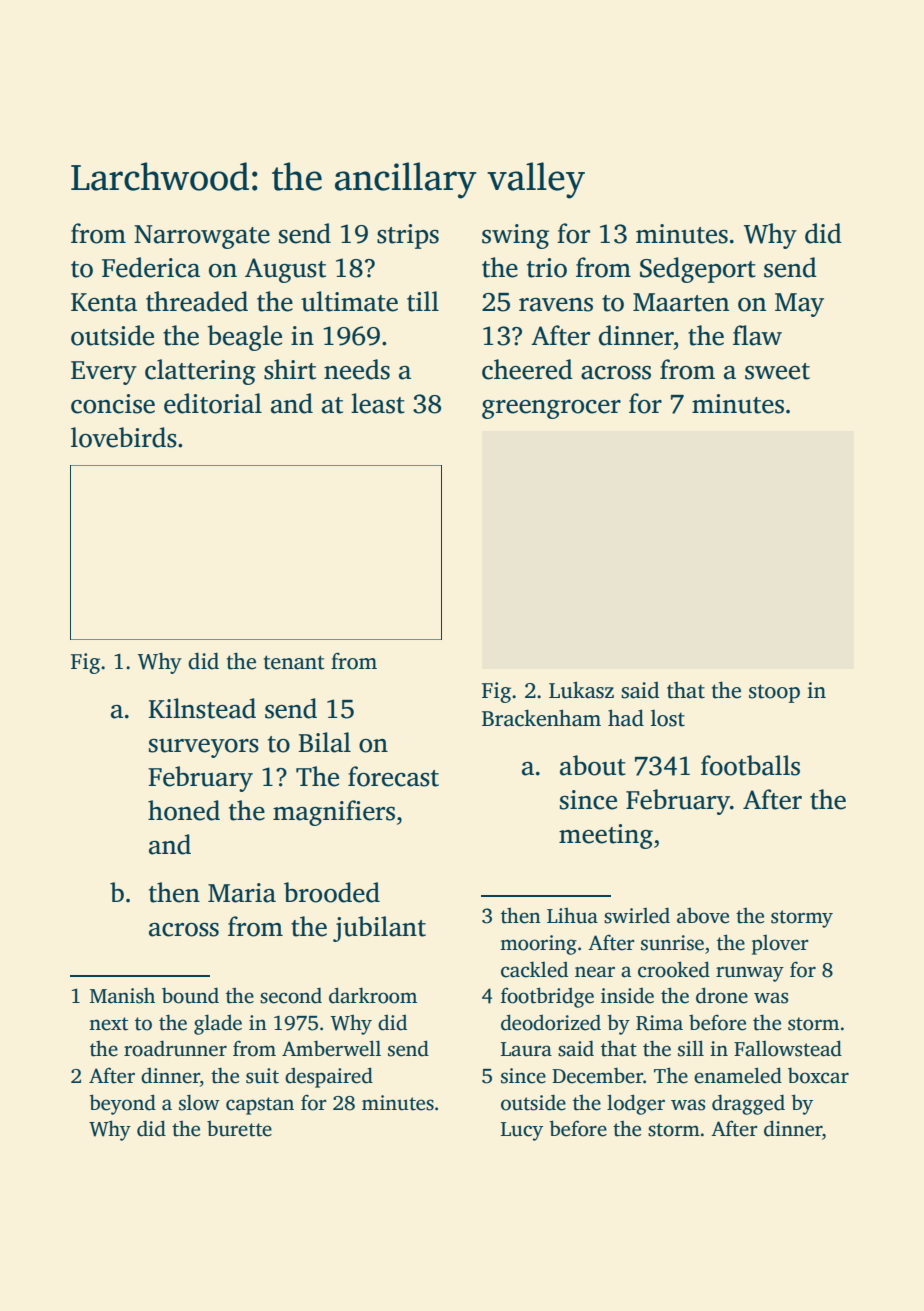 Image resolution: width=924 pixels, height=1311 pixels. Describe the element at coordinates (104, 373) in the image. I see `Every` at that location.
